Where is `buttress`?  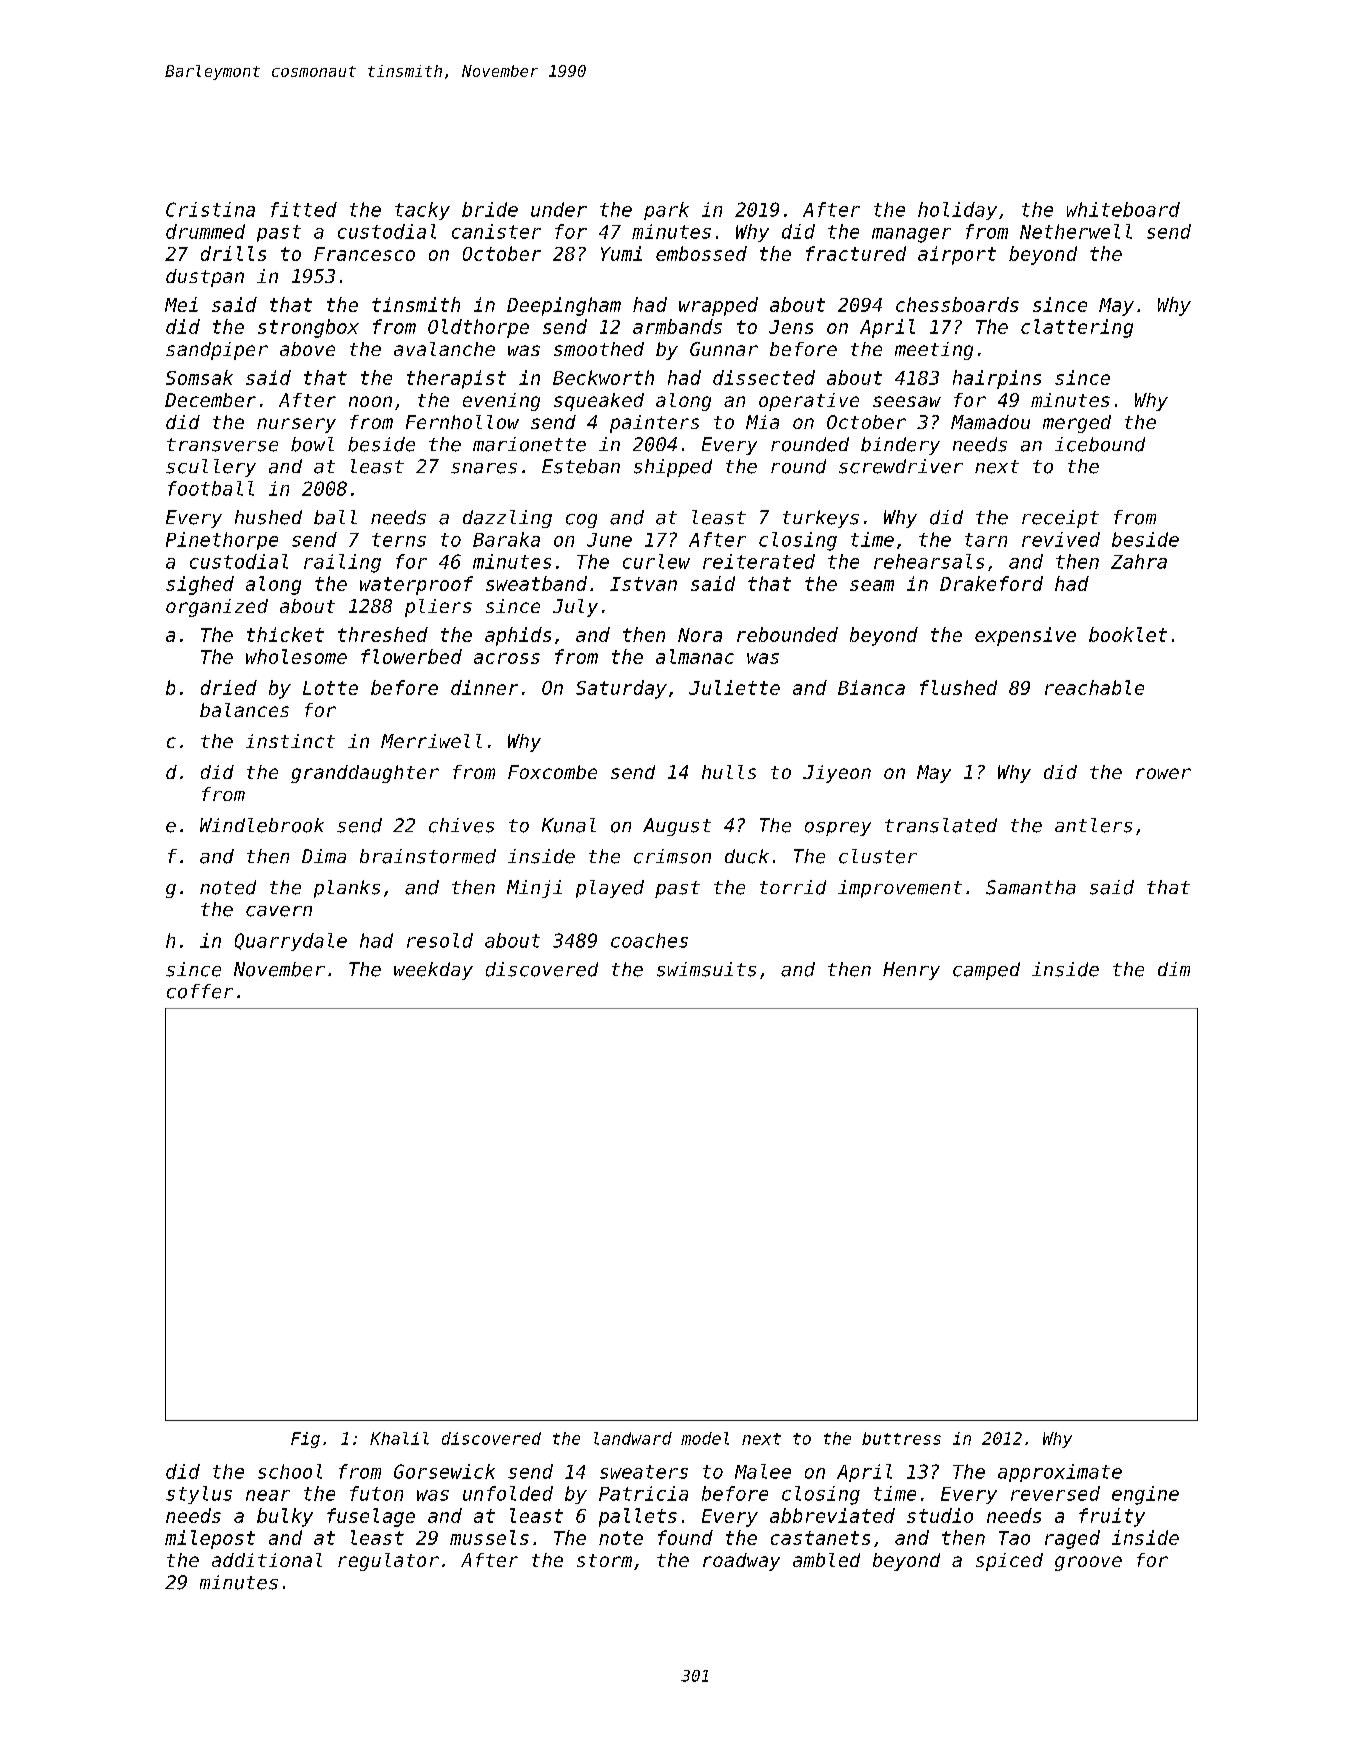
buttress is located at coordinates (901, 1438).
